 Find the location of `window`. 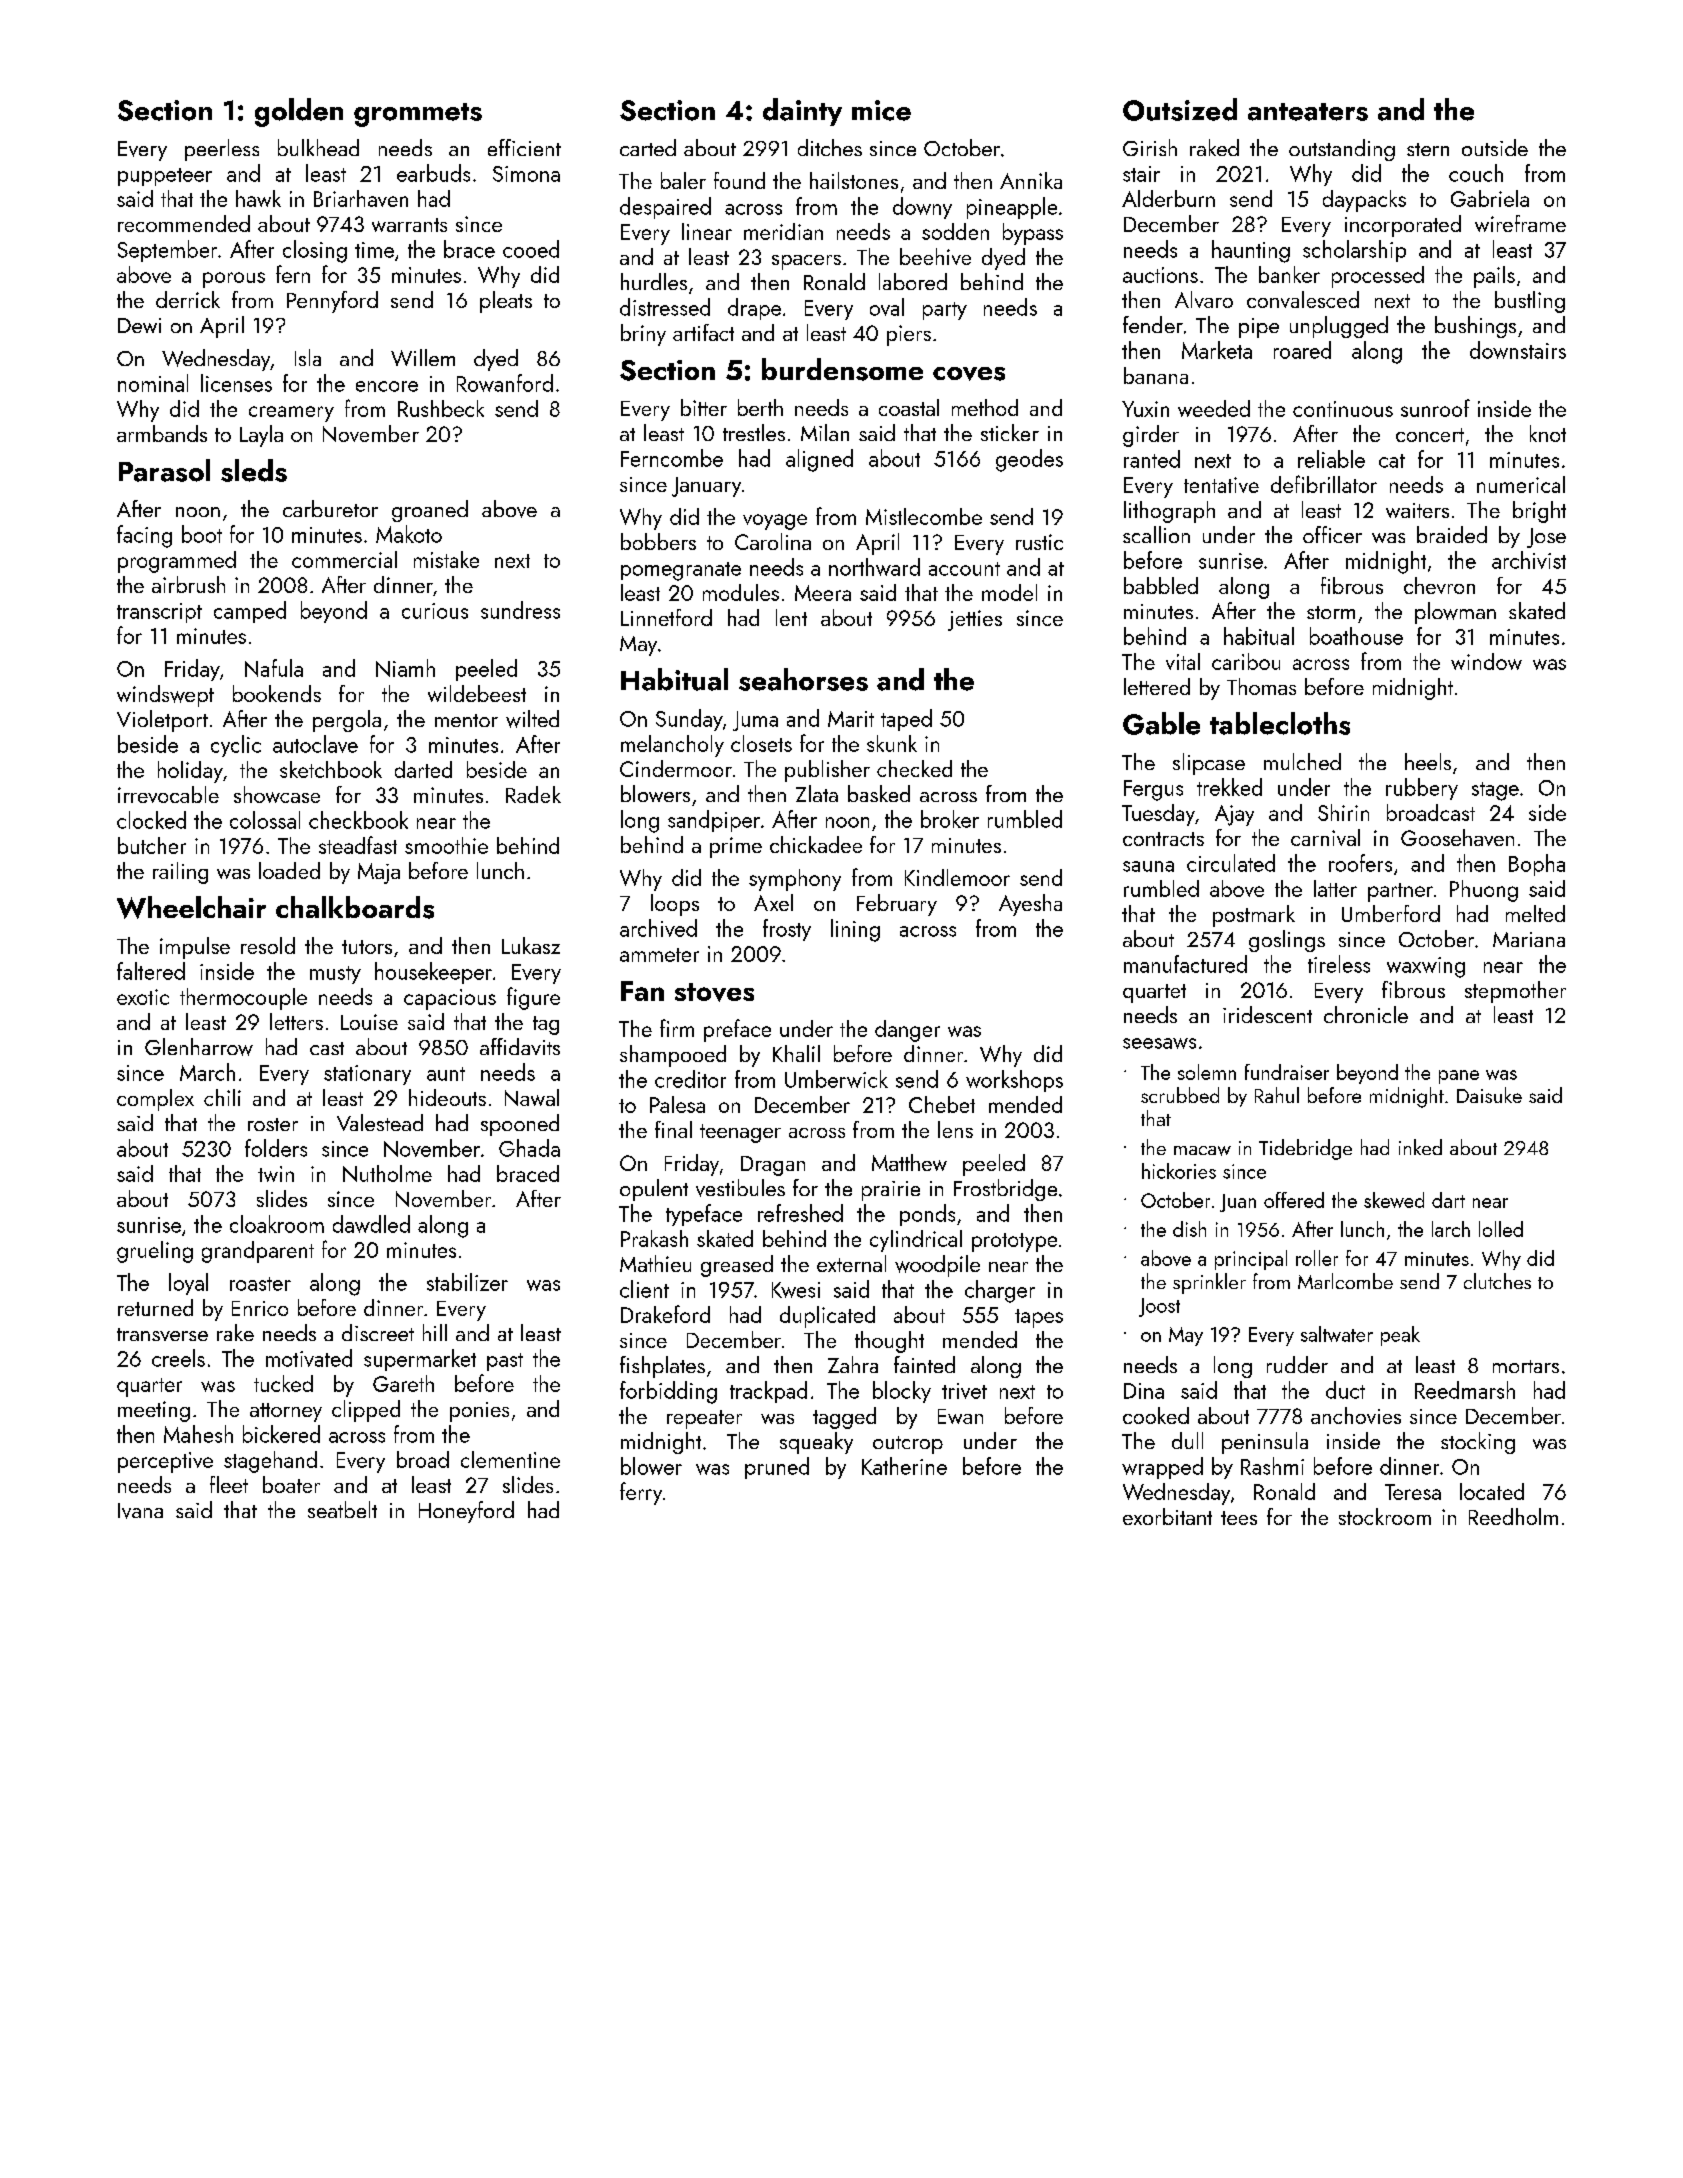

window is located at coordinates (1486, 661).
